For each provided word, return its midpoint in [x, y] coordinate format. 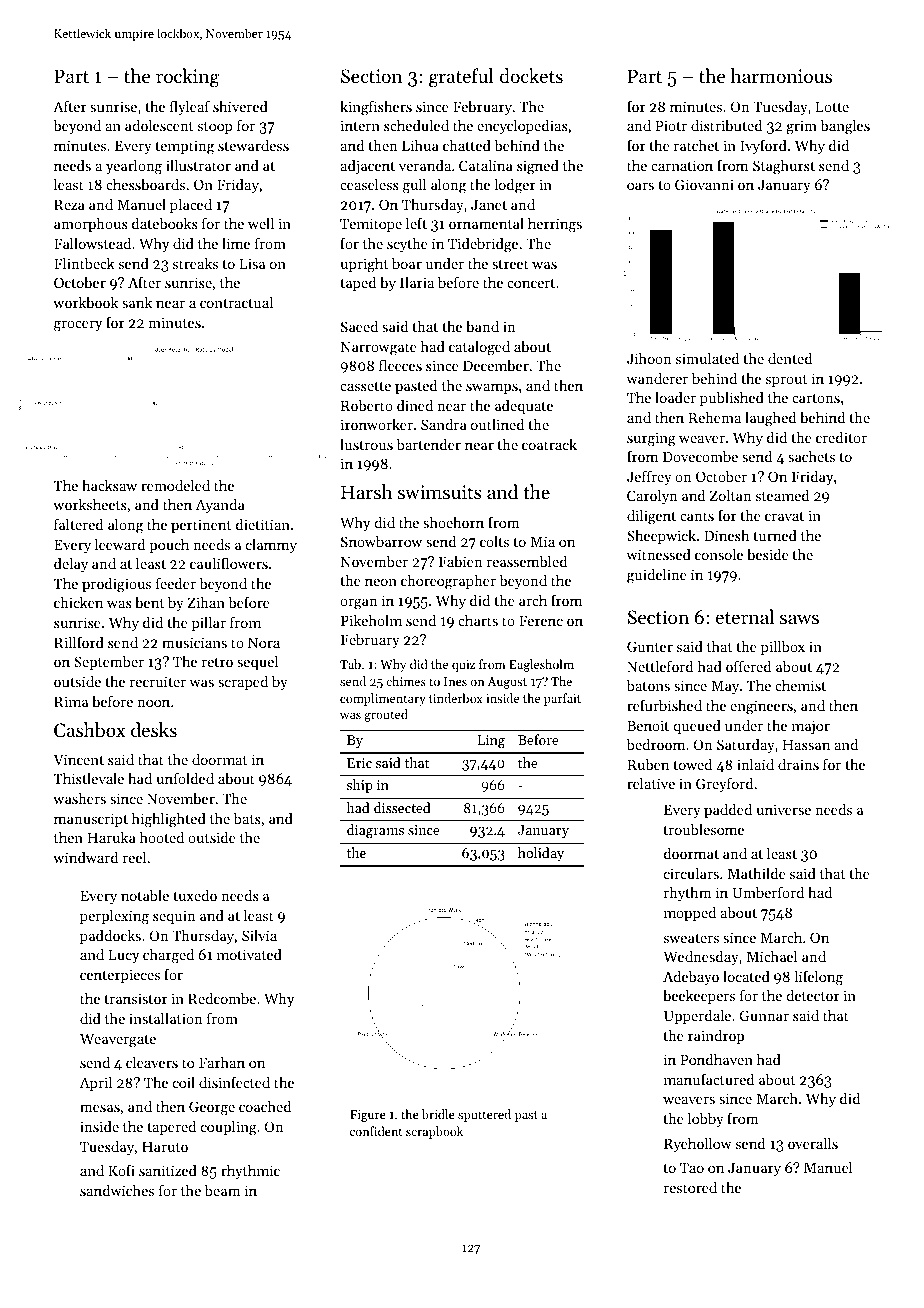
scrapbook [434, 1132]
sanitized [168, 1170]
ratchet [696, 145]
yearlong [134, 167]
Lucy [123, 956]
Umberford [768, 892]
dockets [531, 75]
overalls [813, 1143]
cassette [365, 386]
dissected [402, 807]
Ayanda [220, 506]
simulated [707, 358]
